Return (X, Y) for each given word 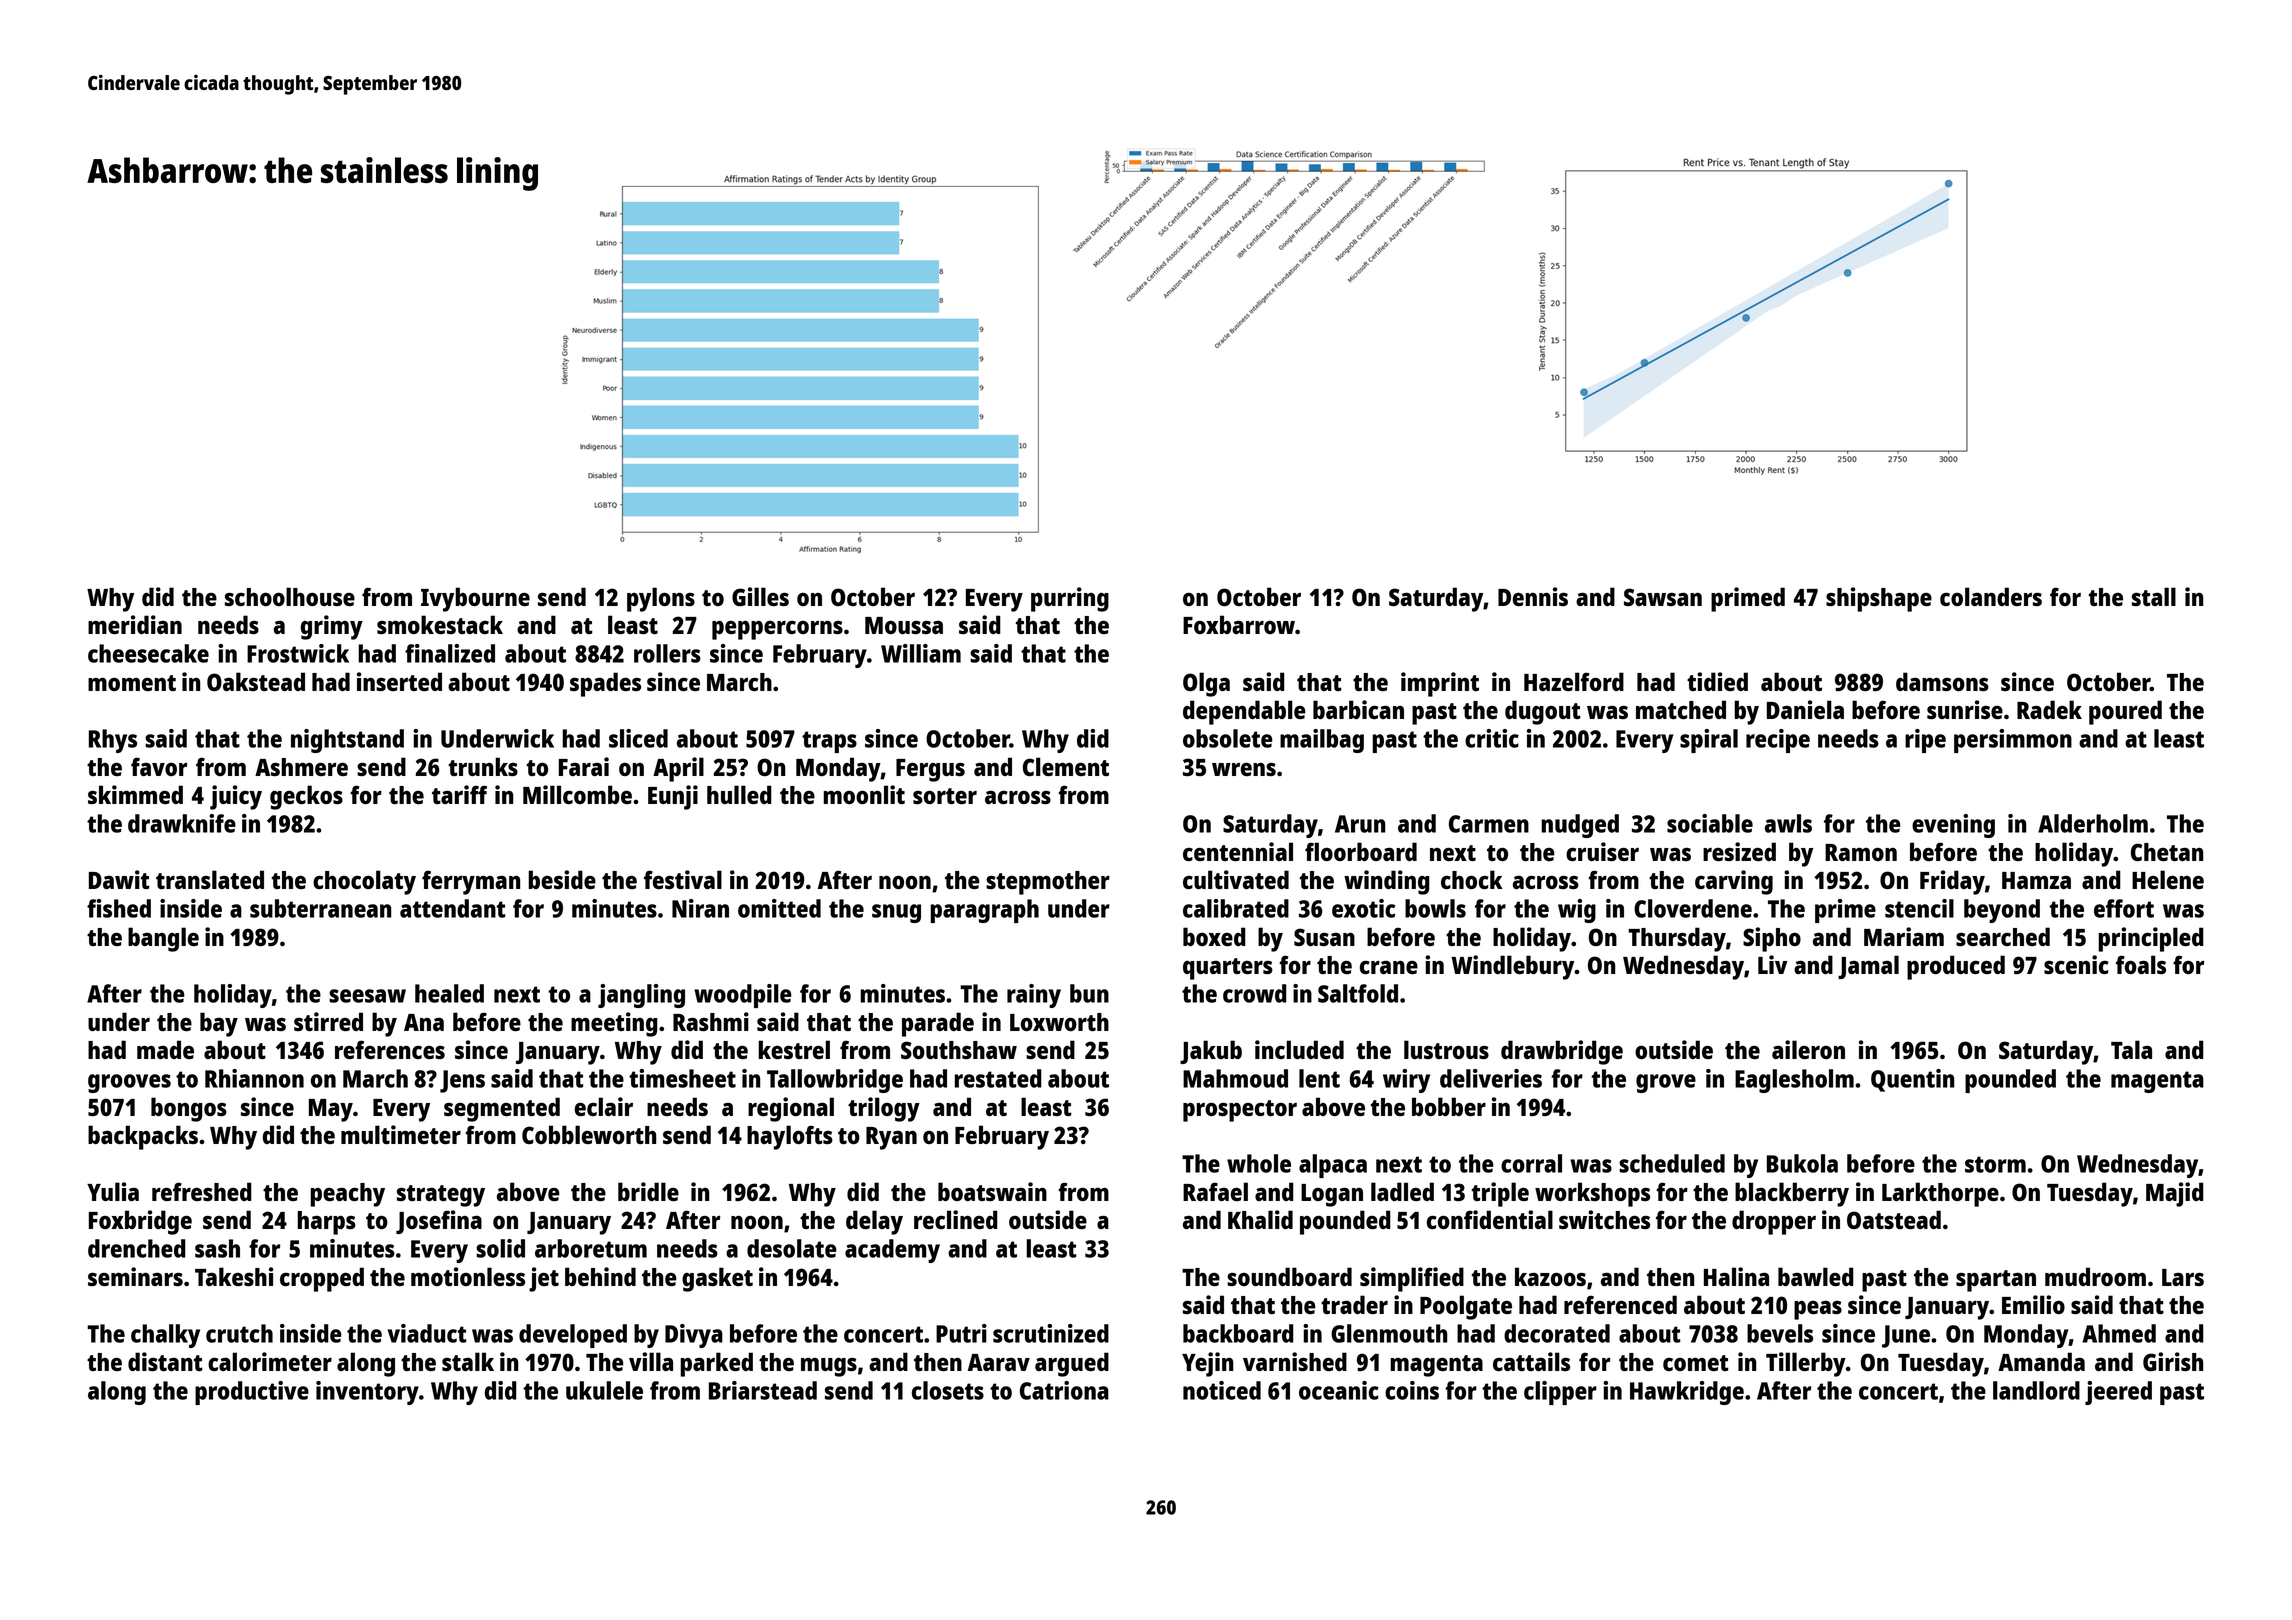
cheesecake (148, 653)
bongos (189, 1109)
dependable (1244, 712)
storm (1995, 1164)
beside (562, 879)
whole (1259, 1163)
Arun (1360, 824)
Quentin (1912, 1080)
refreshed (201, 1191)
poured (2125, 712)
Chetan (2167, 852)
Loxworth (1059, 1022)
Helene (2168, 879)
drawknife (182, 823)
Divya (694, 1336)
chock (1471, 879)
